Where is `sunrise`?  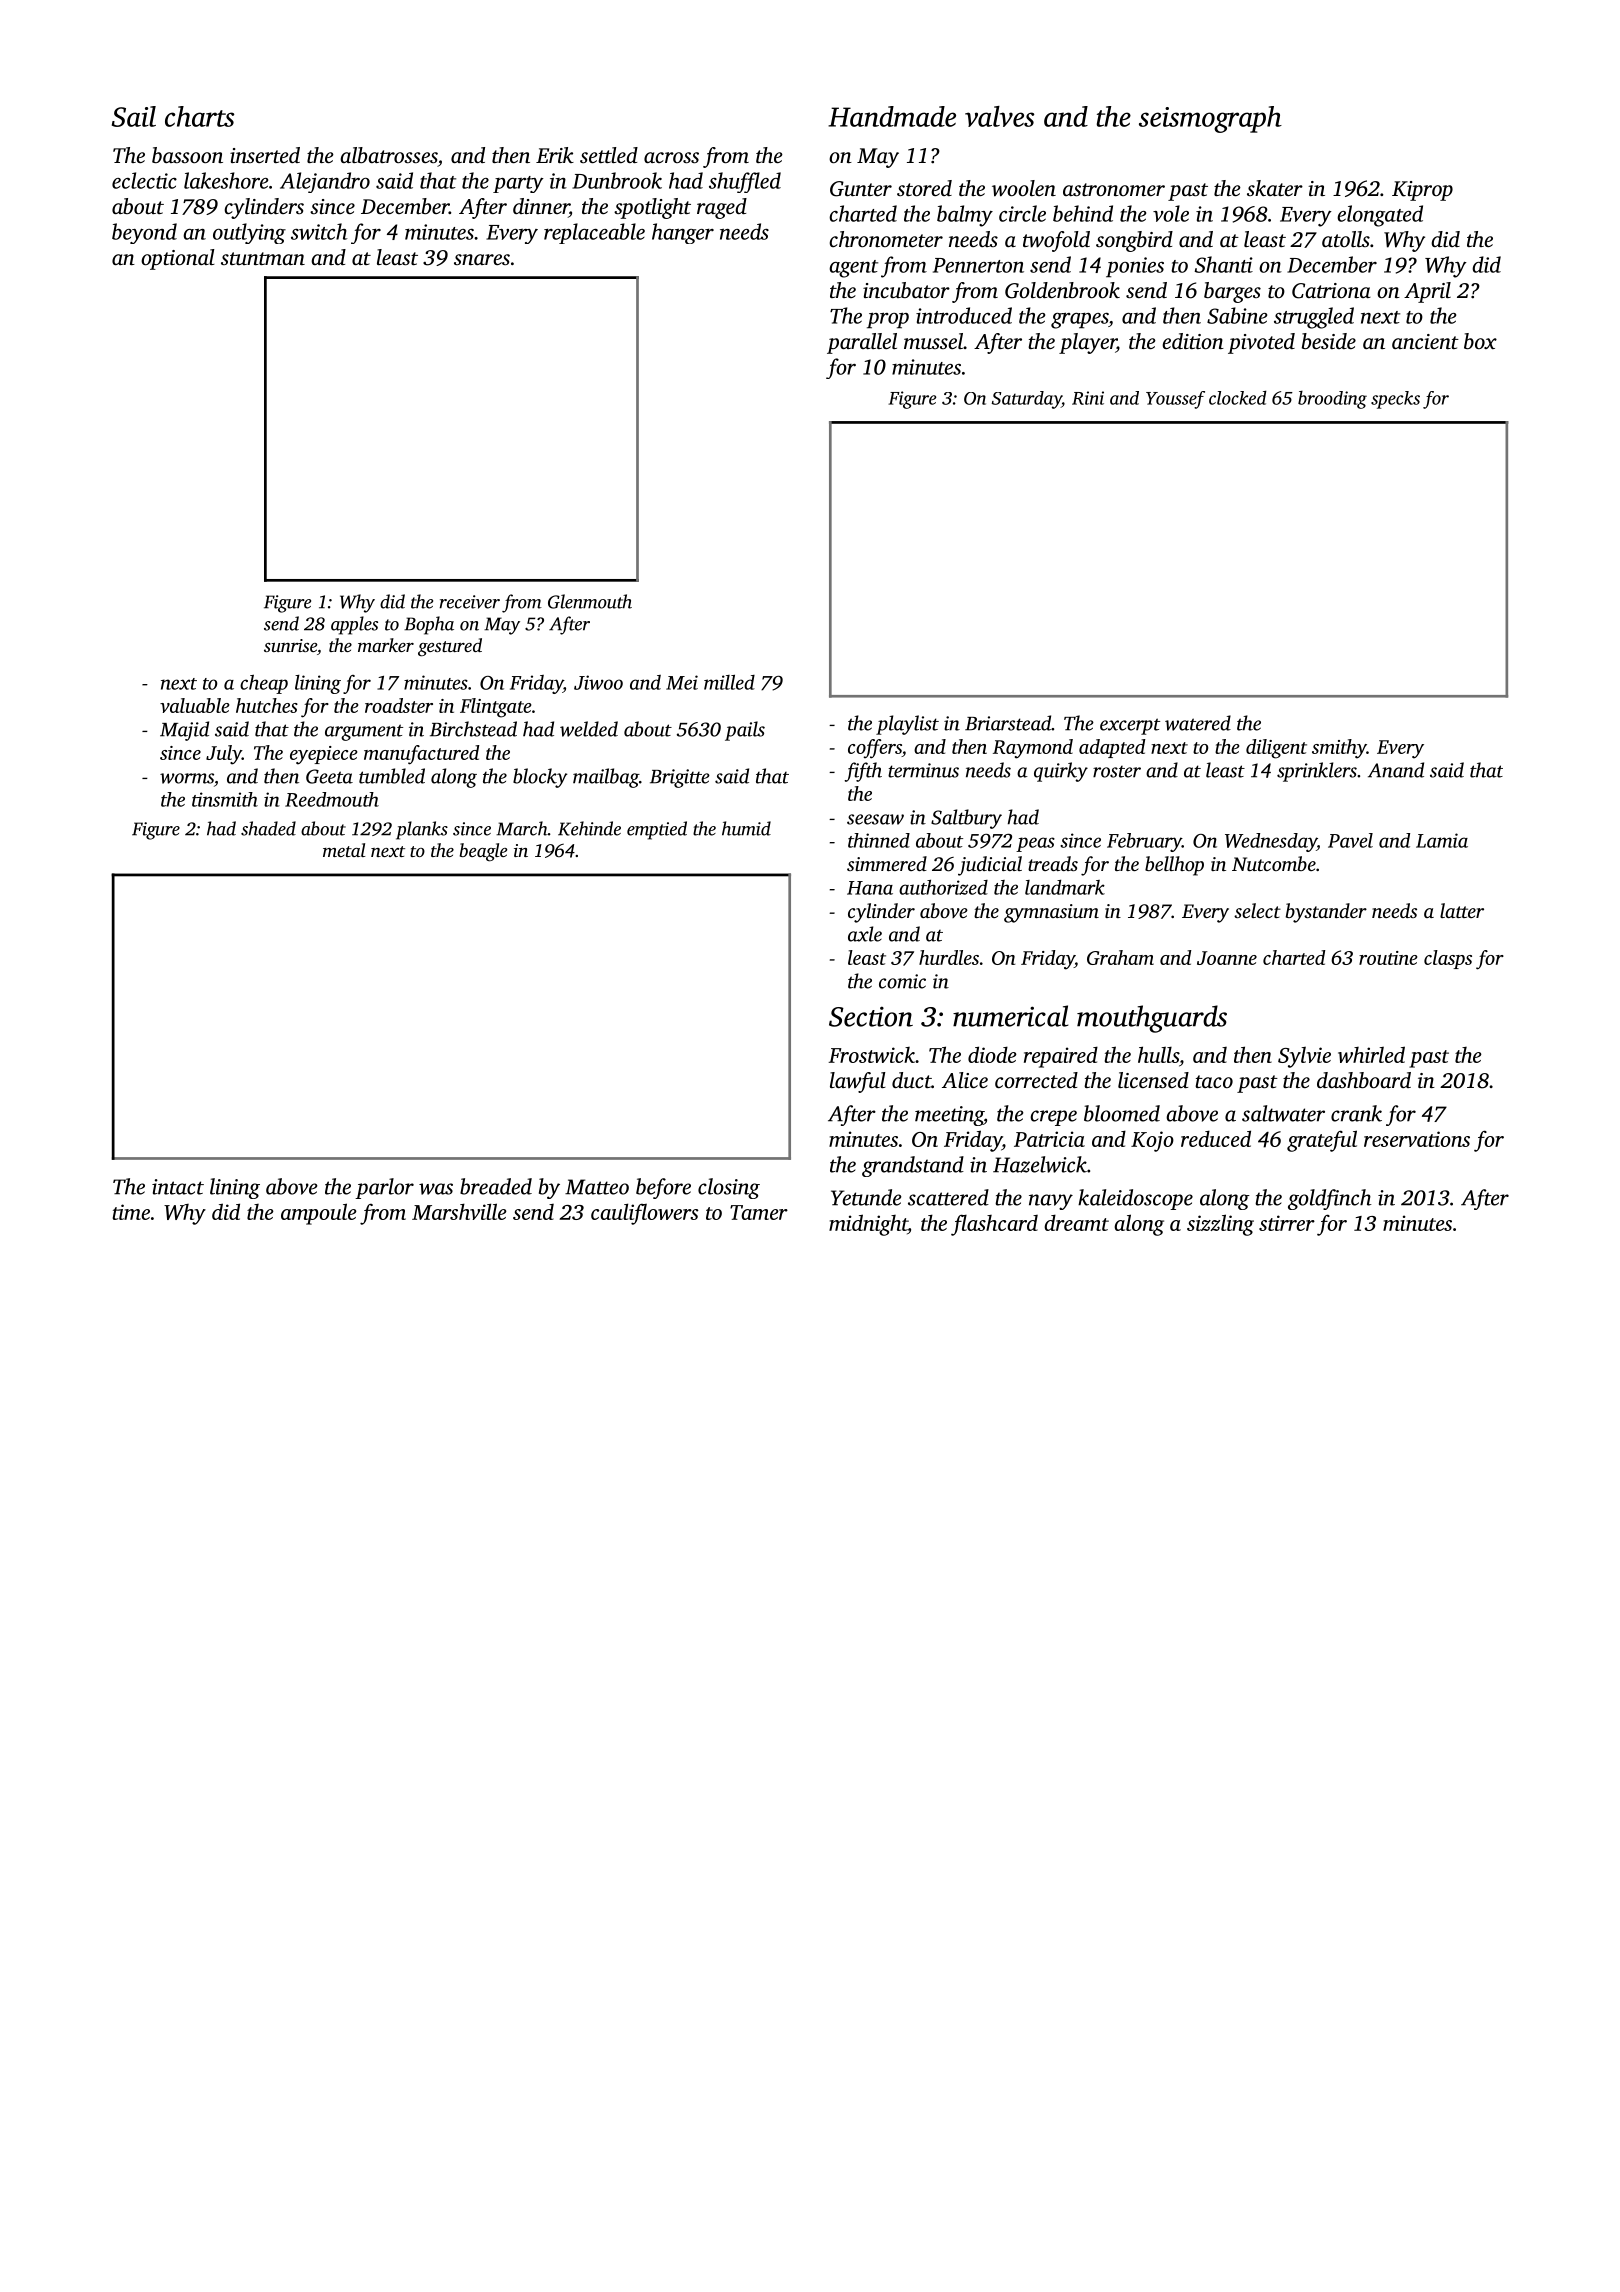 sunrise is located at coordinates (290, 645).
